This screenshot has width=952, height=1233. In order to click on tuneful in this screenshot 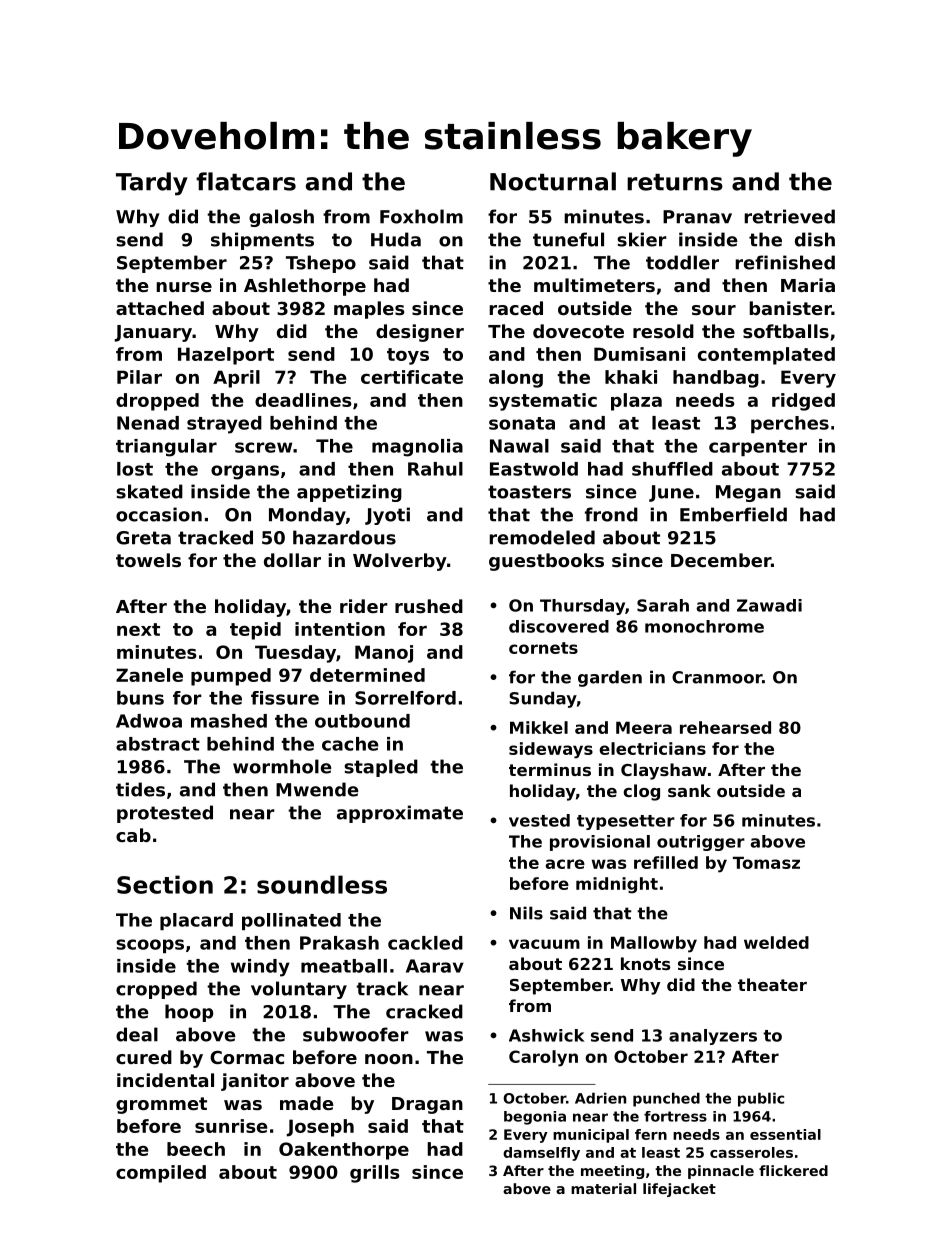, I will do `click(568, 239)`.
